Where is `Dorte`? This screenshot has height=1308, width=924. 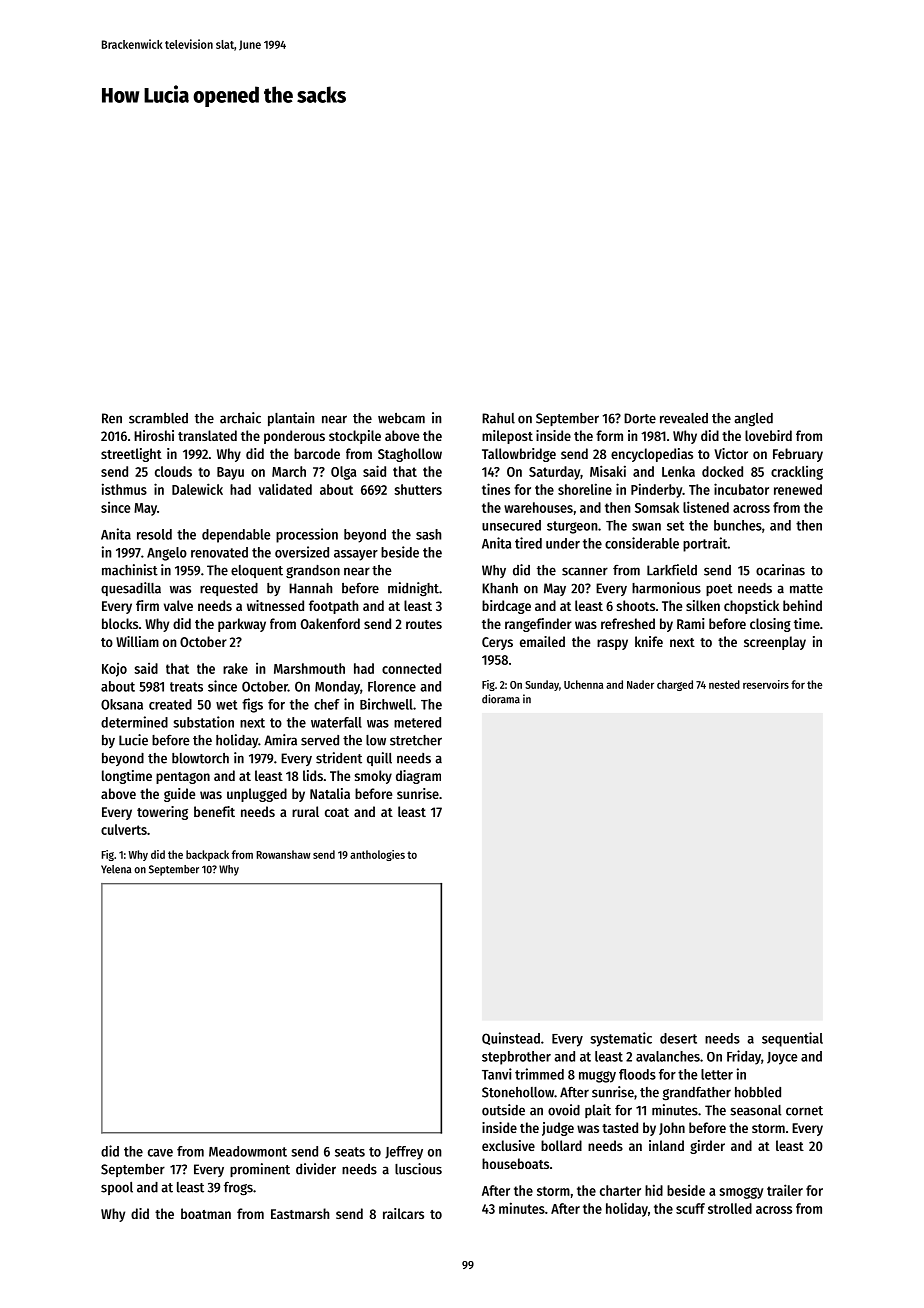 Dorte is located at coordinates (640, 418).
